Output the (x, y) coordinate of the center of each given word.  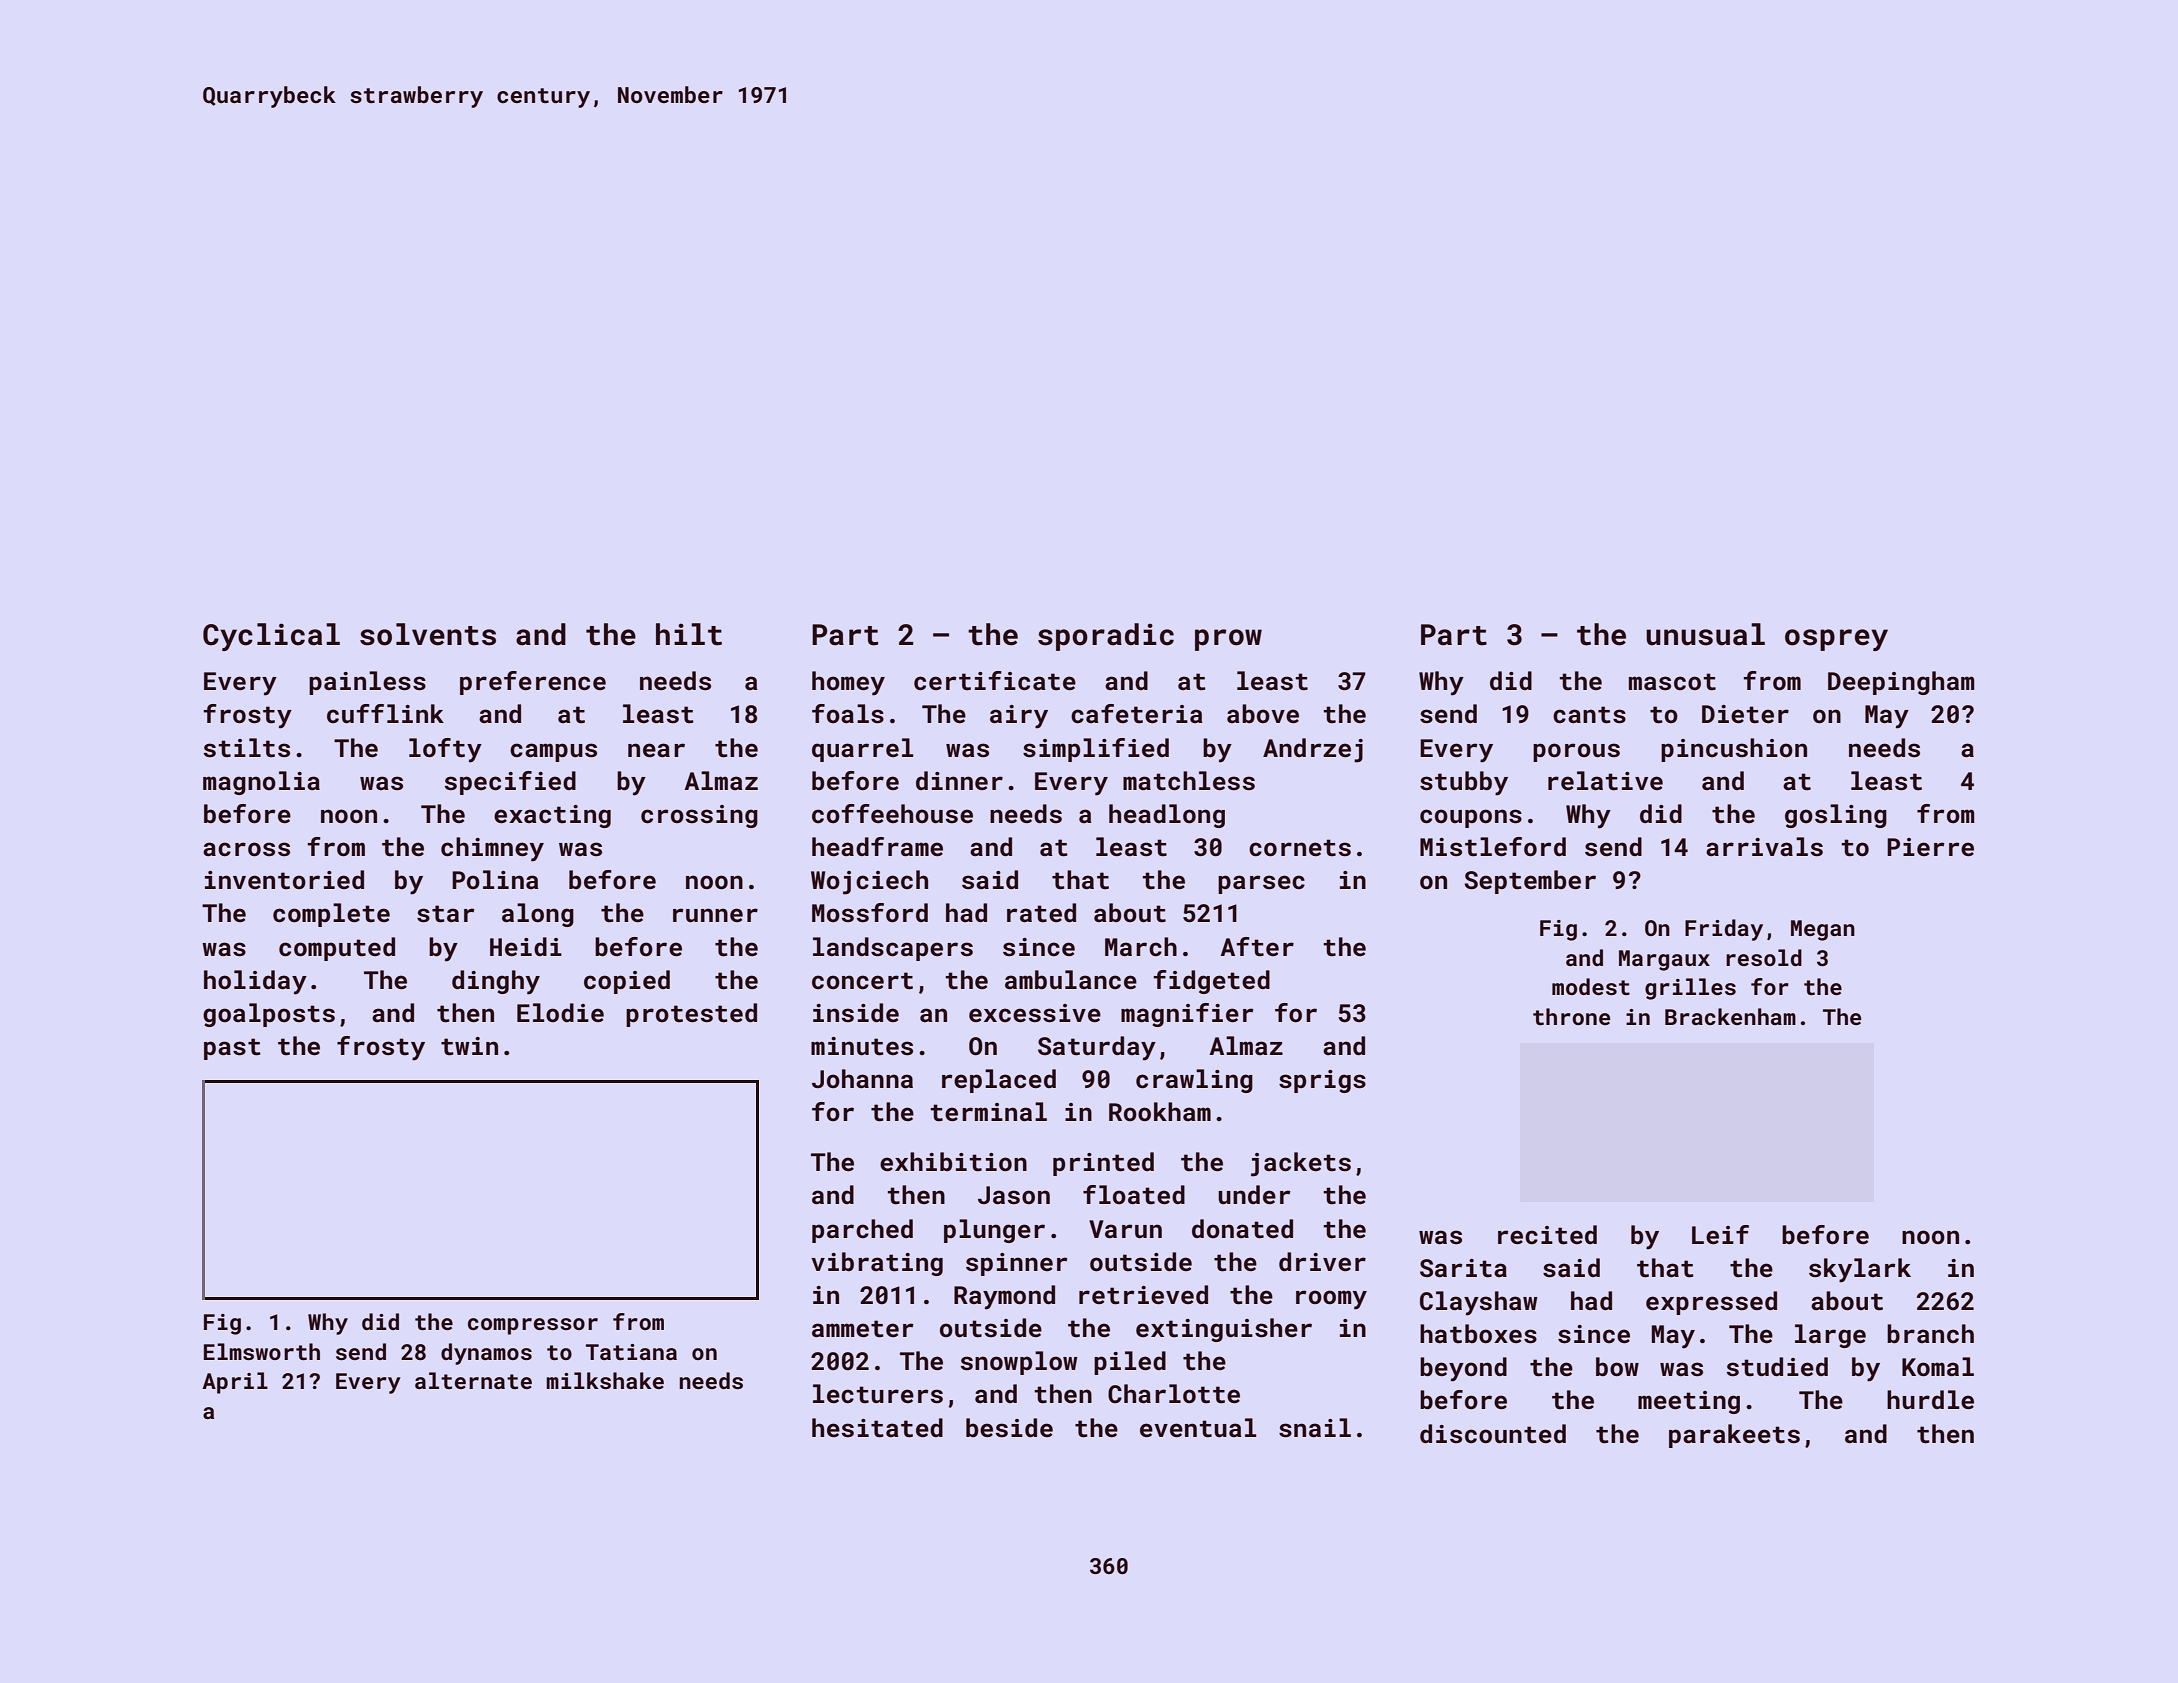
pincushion (1734, 750)
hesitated (877, 1428)
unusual (1705, 634)
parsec (1261, 884)
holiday (255, 982)
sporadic (1106, 637)
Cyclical (271, 637)
